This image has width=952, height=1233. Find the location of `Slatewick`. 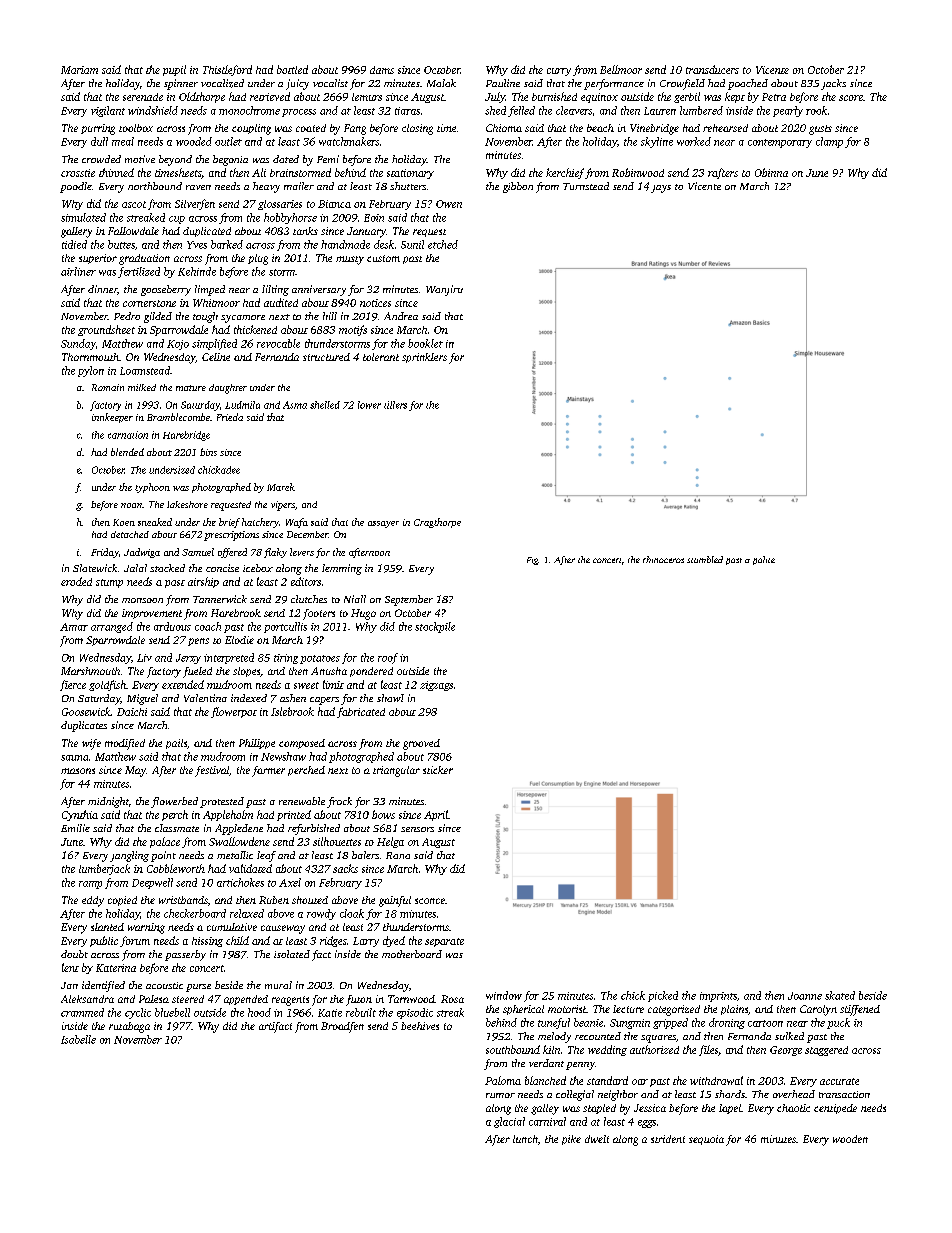

Slatewick is located at coordinates (95, 568).
